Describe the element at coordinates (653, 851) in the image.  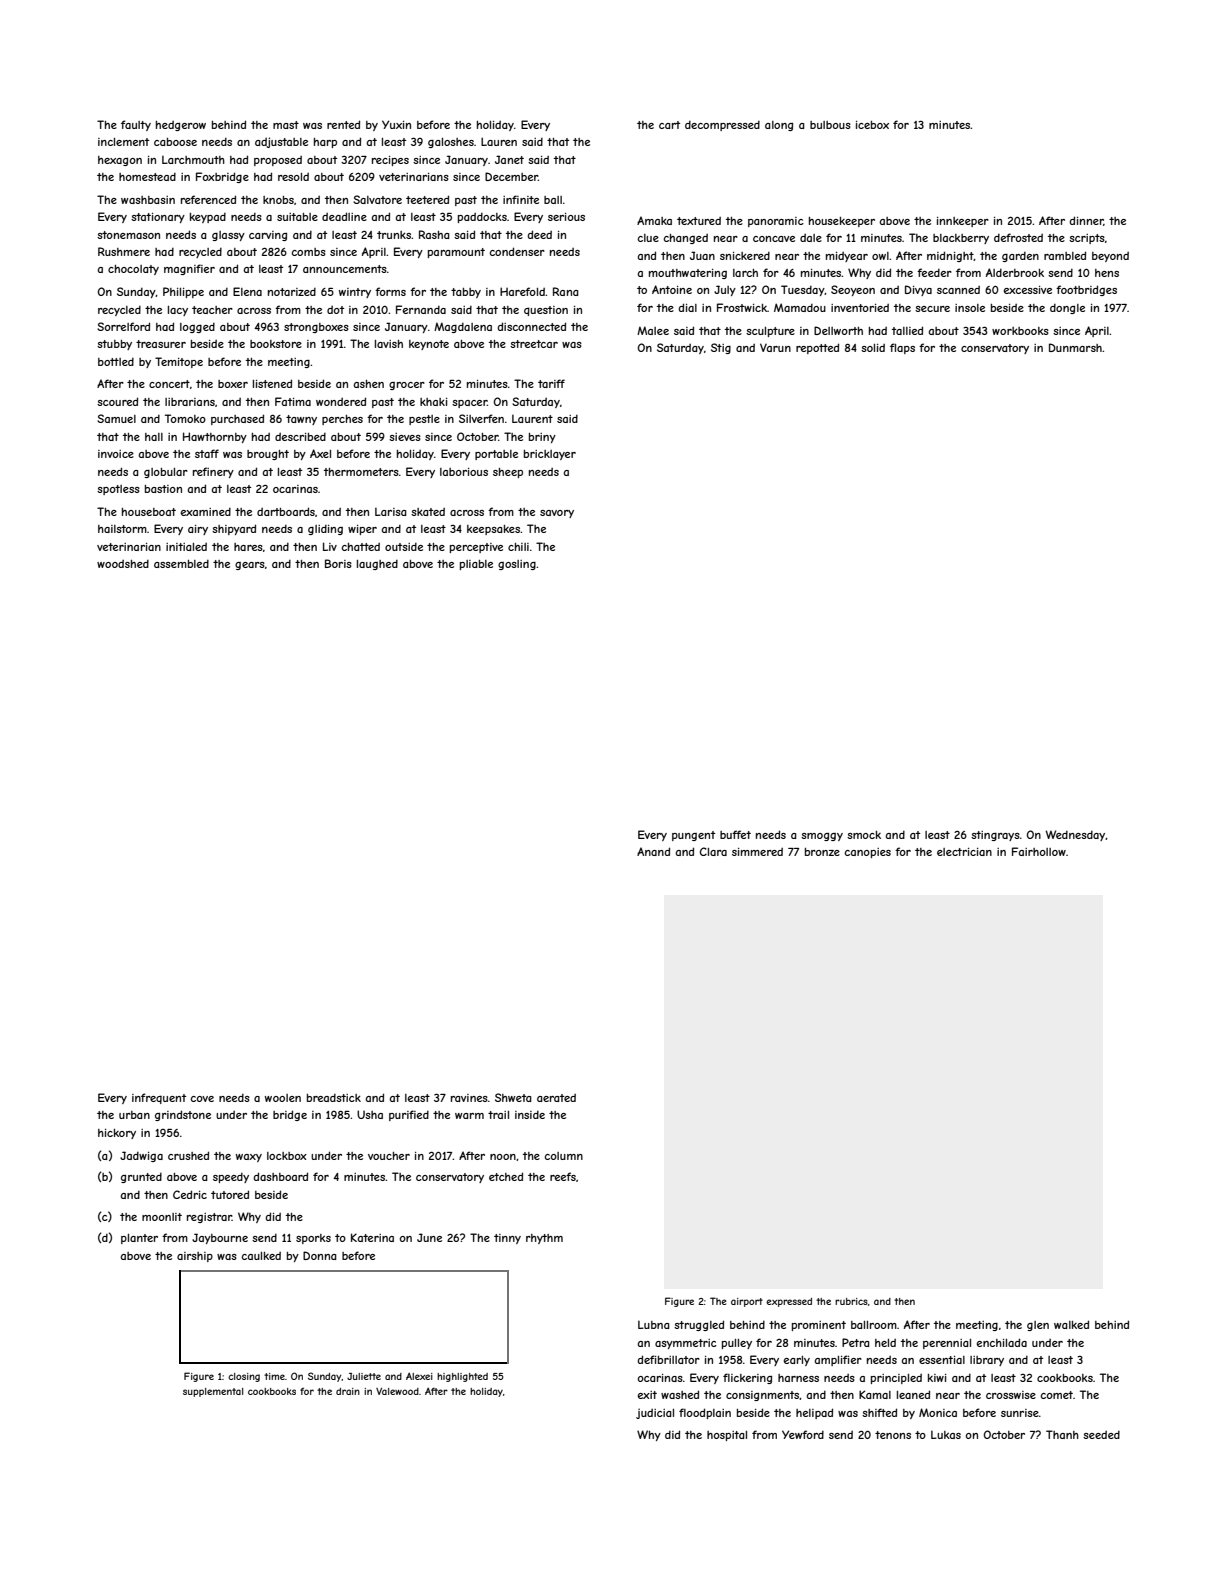
I see `Anand` at that location.
